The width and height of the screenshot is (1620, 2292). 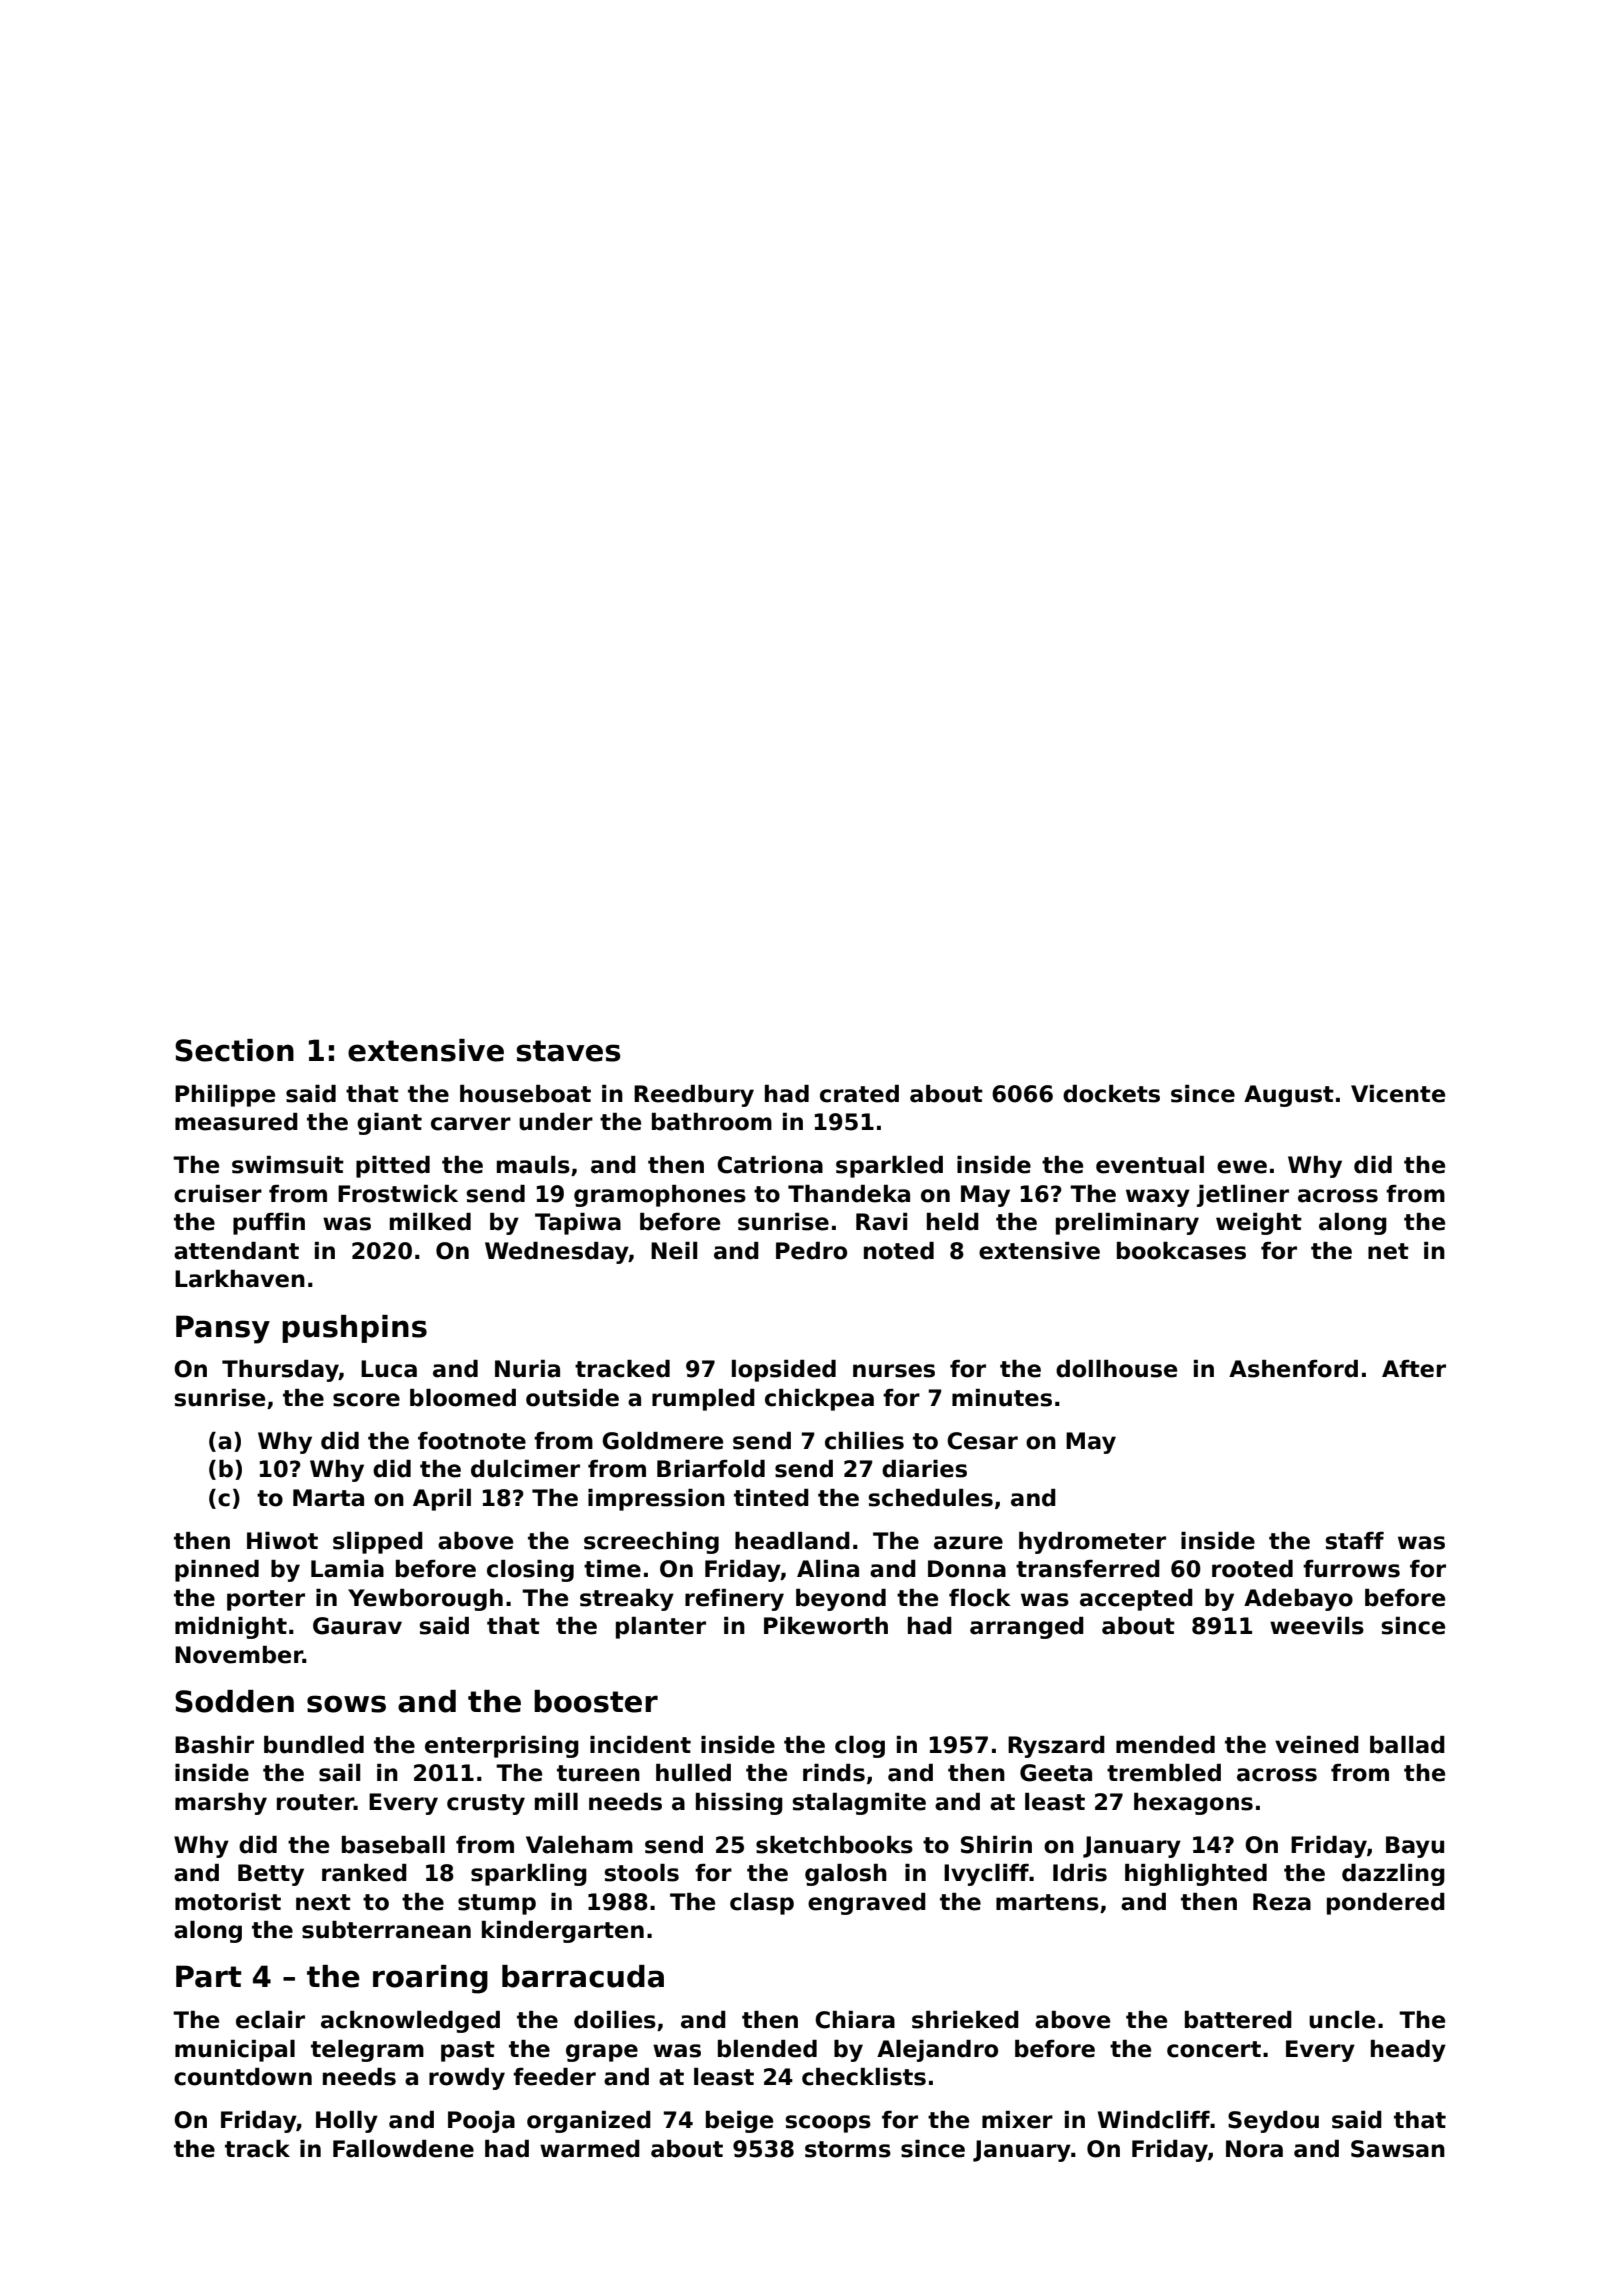 I want to click on dockets, so click(x=1111, y=1094).
